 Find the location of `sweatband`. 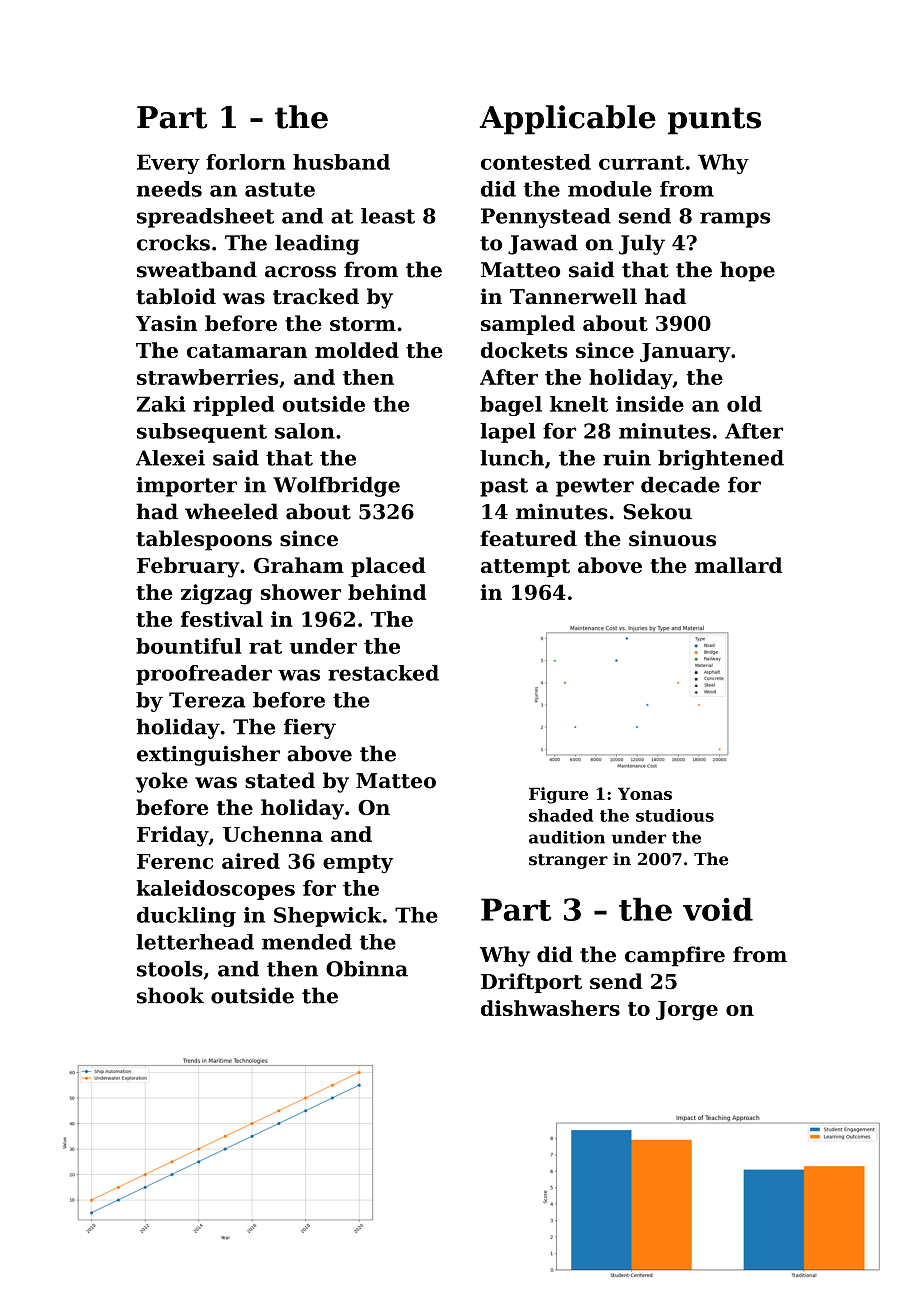

sweatband is located at coordinates (197, 269).
